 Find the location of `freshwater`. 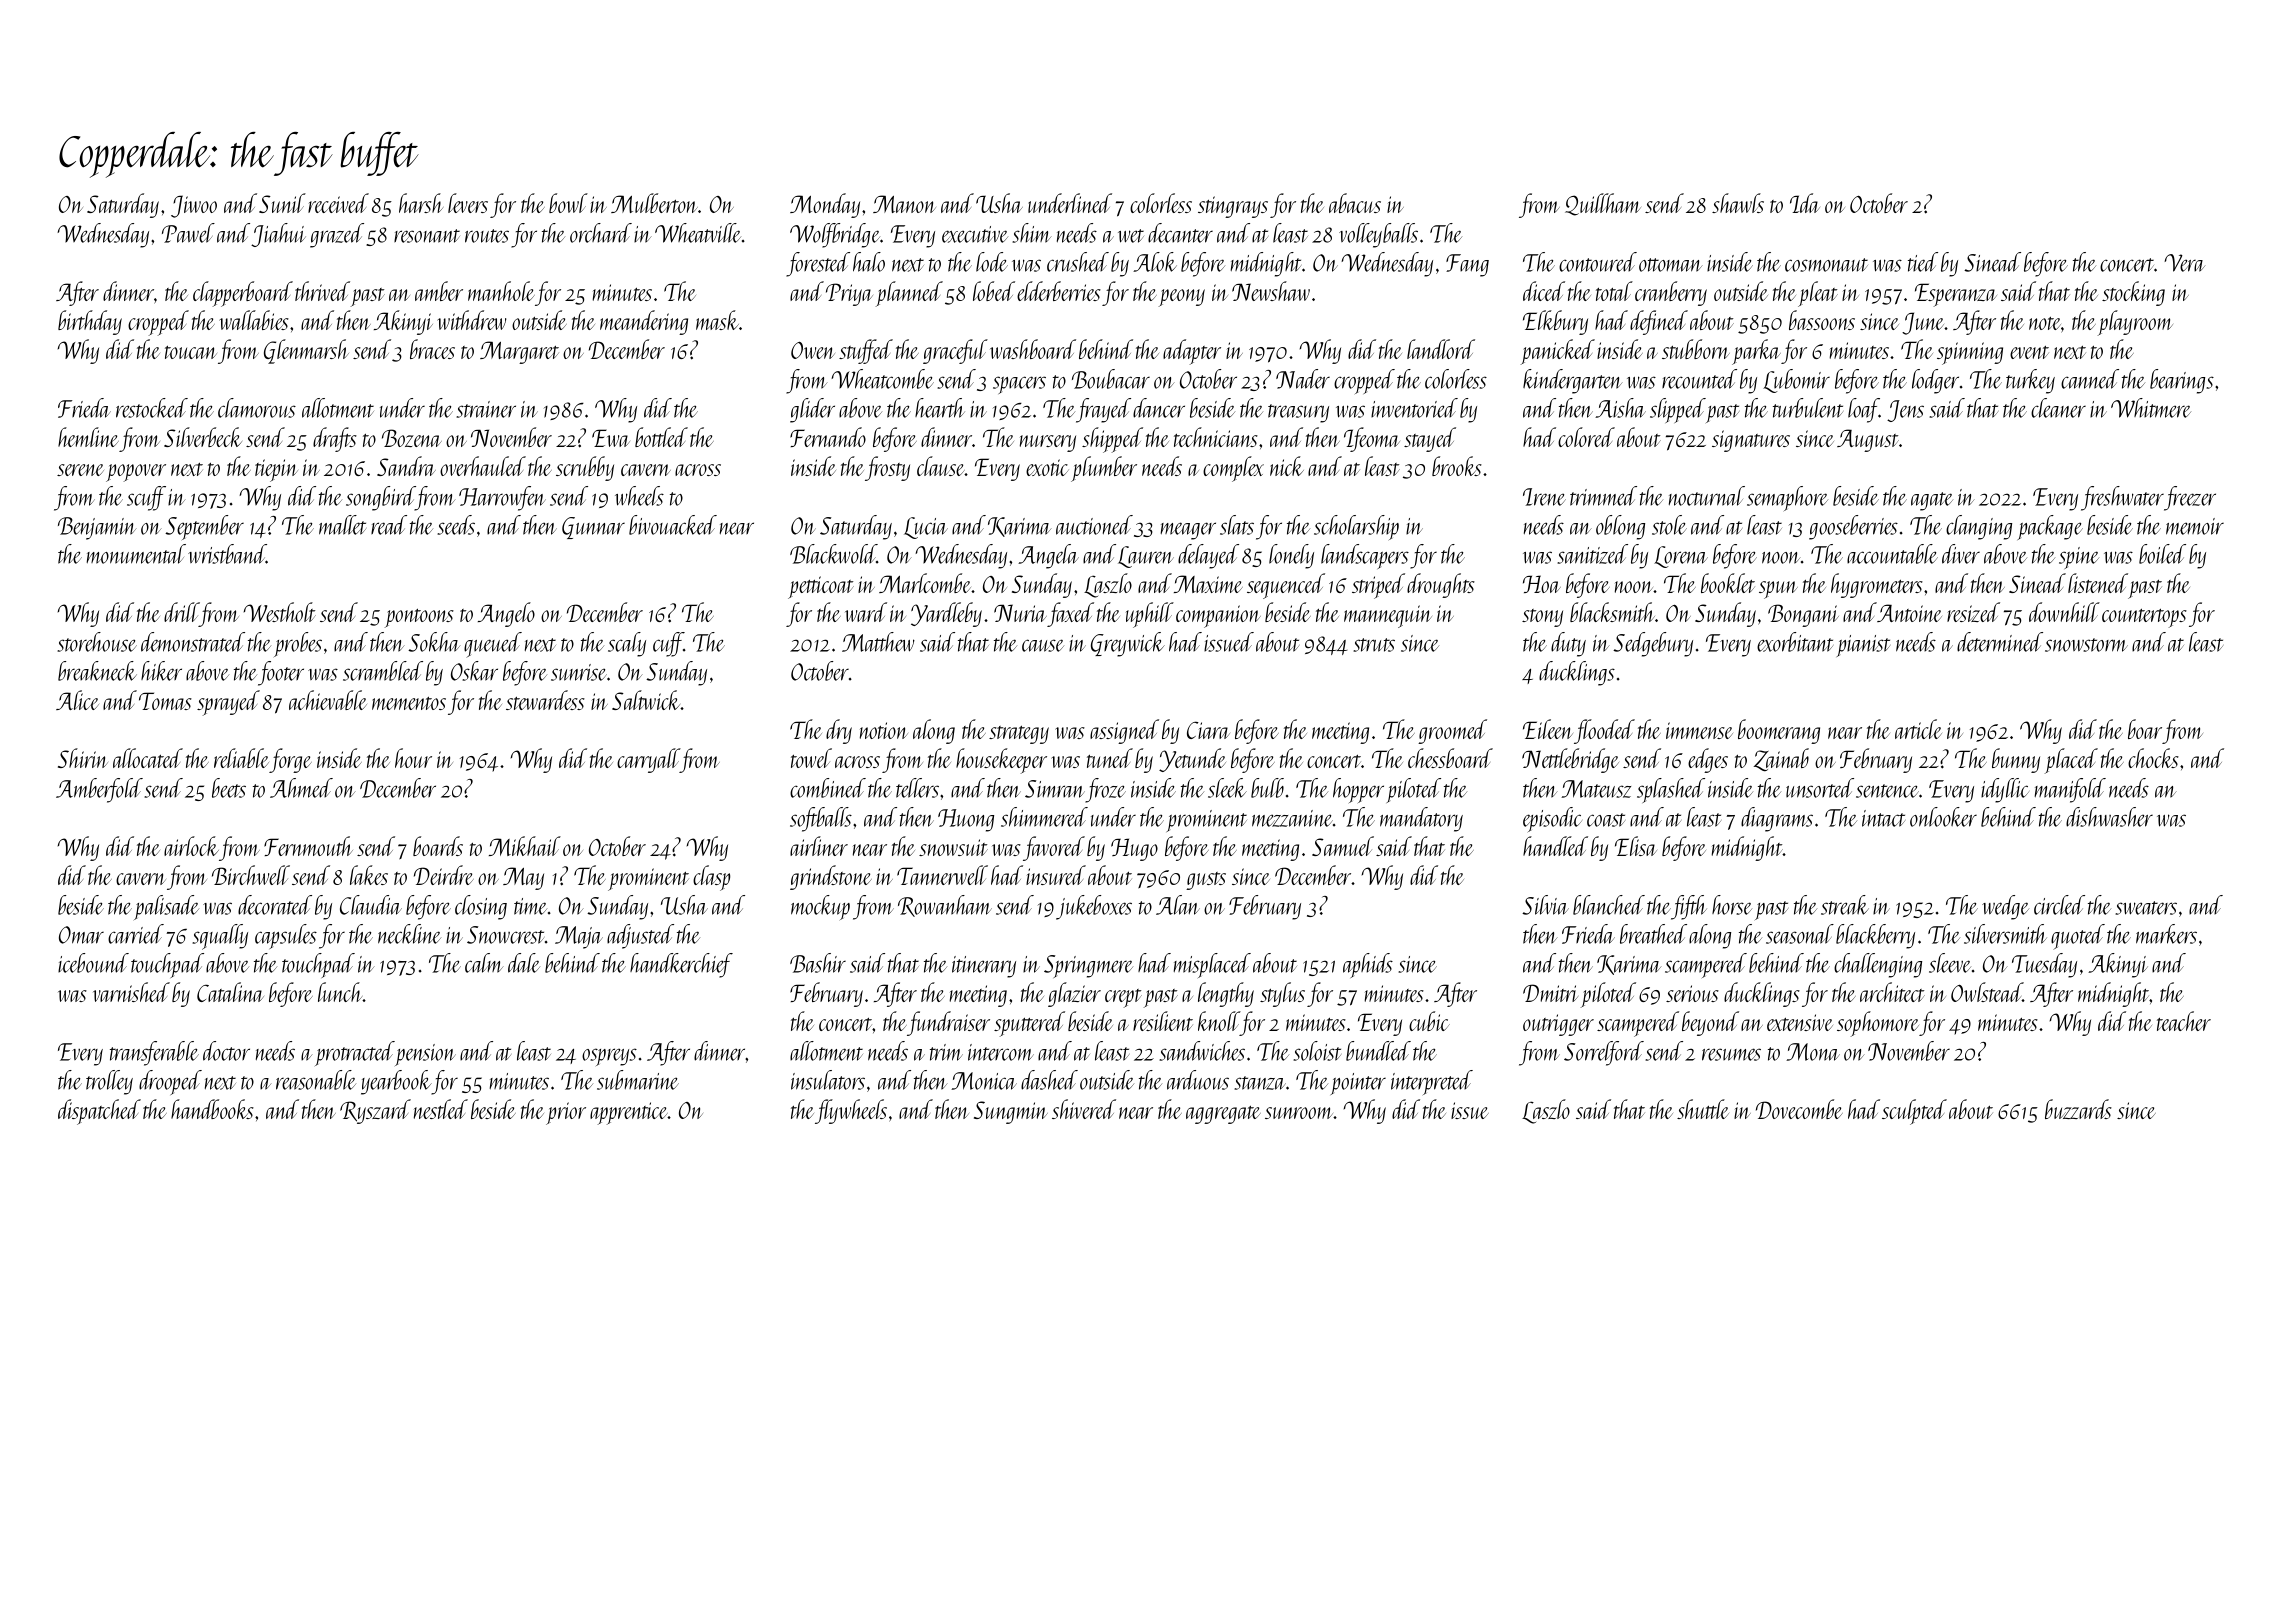

freshwater is located at coordinates (2122, 498).
